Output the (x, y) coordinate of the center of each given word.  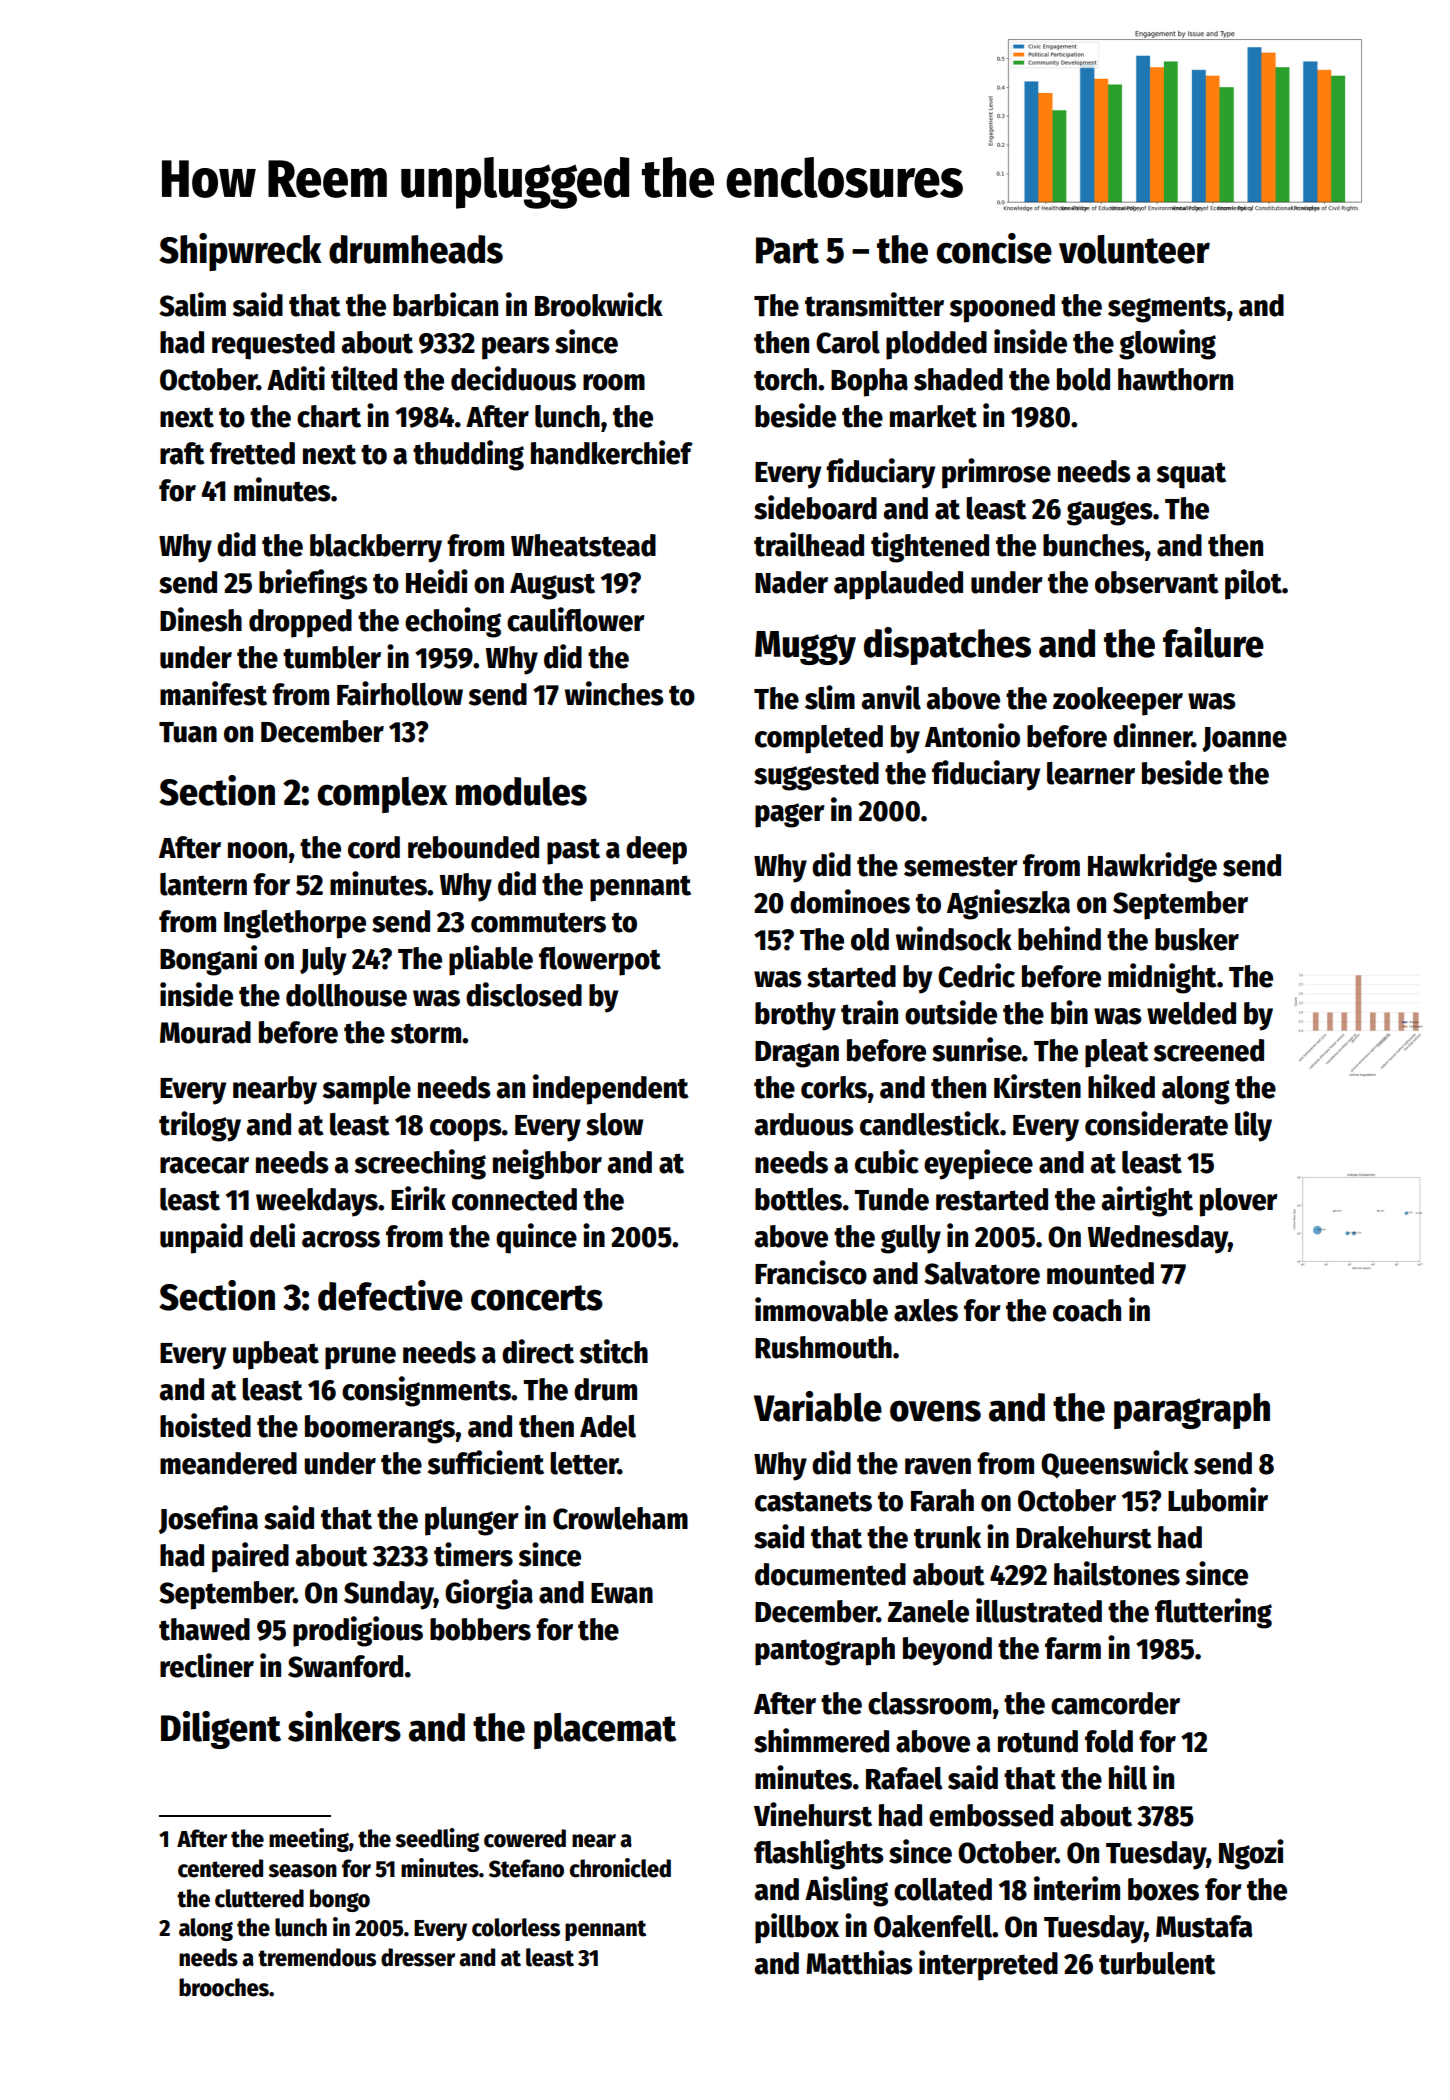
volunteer (1134, 249)
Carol (848, 342)
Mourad (205, 1032)
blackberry (376, 548)
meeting (309, 1840)
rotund (1038, 1741)
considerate (1156, 1123)
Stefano (526, 1868)
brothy (795, 1016)
